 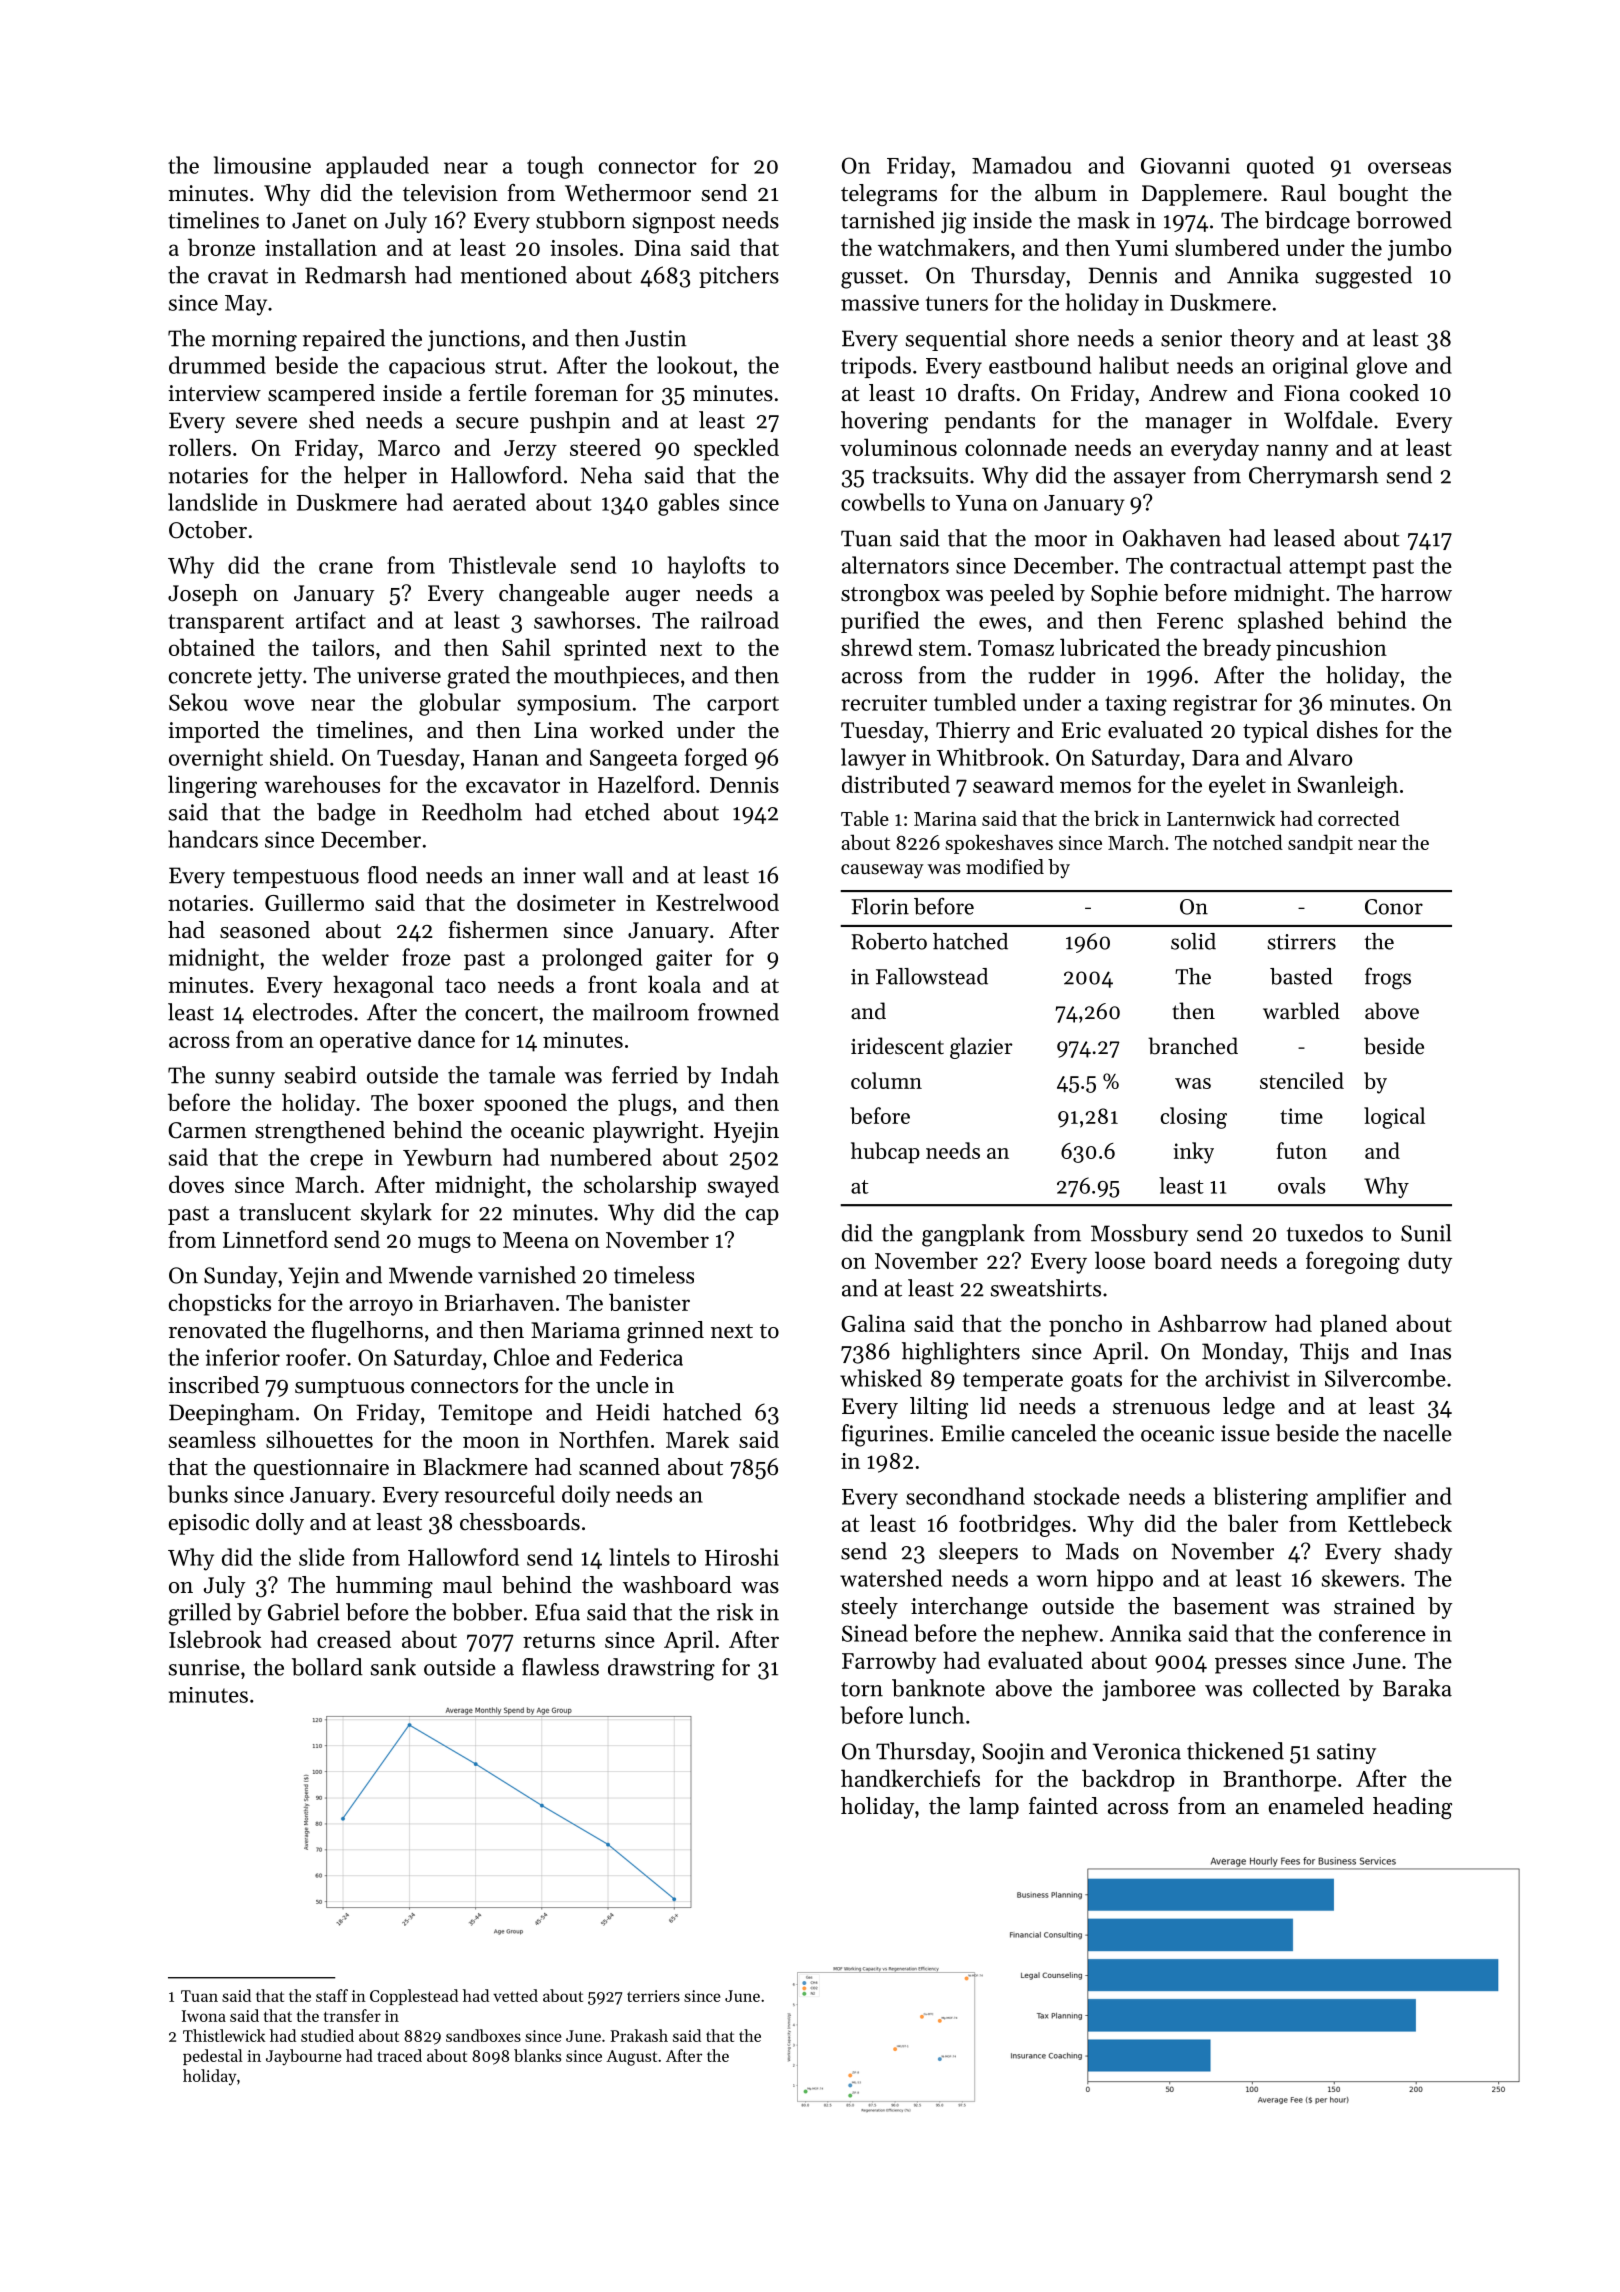 I want to click on Prakash, so click(x=639, y=2035).
